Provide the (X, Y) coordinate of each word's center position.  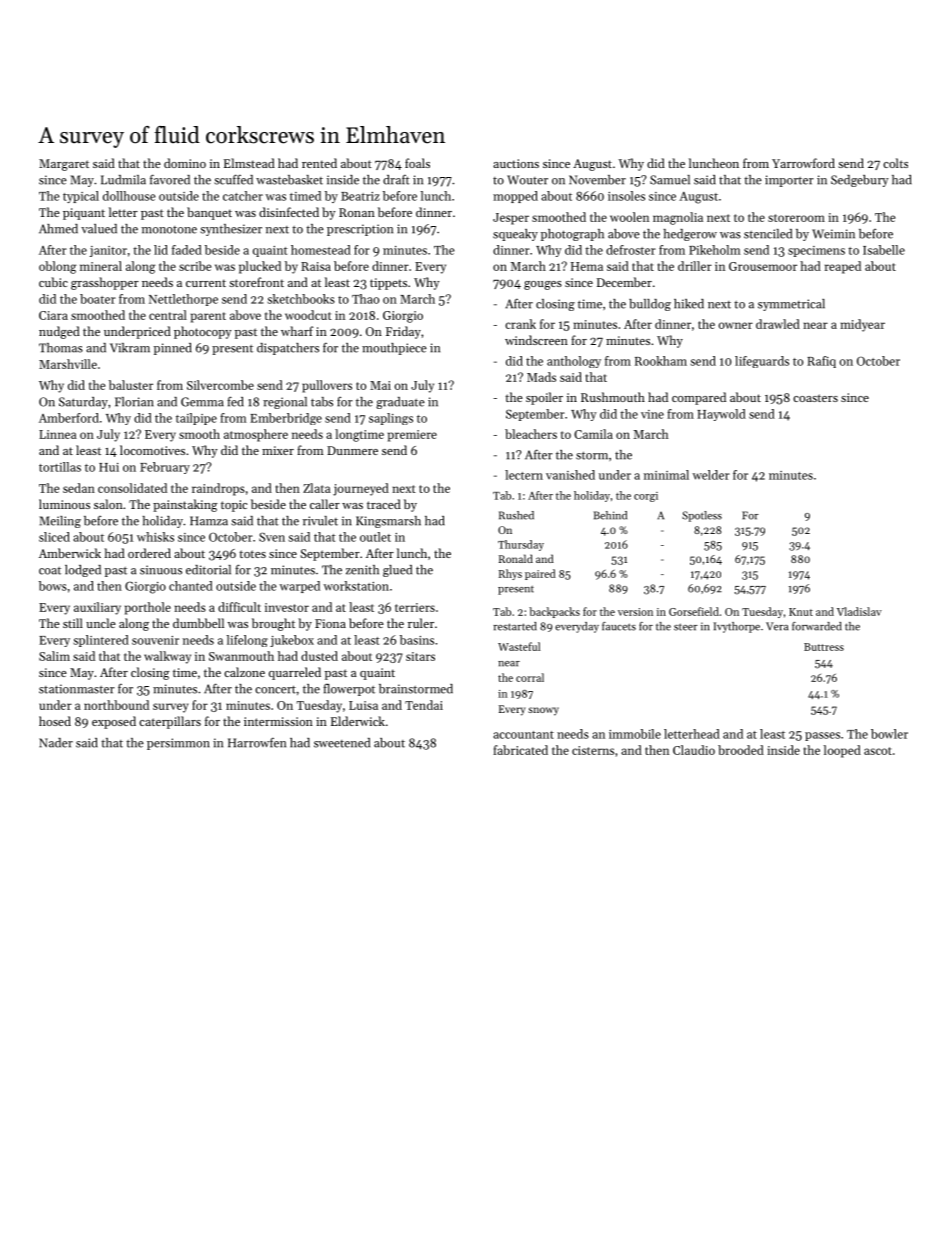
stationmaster (77, 689)
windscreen (536, 340)
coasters (815, 398)
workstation (356, 586)
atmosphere (256, 435)
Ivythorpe (736, 627)
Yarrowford (803, 163)
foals (417, 163)
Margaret (64, 165)
